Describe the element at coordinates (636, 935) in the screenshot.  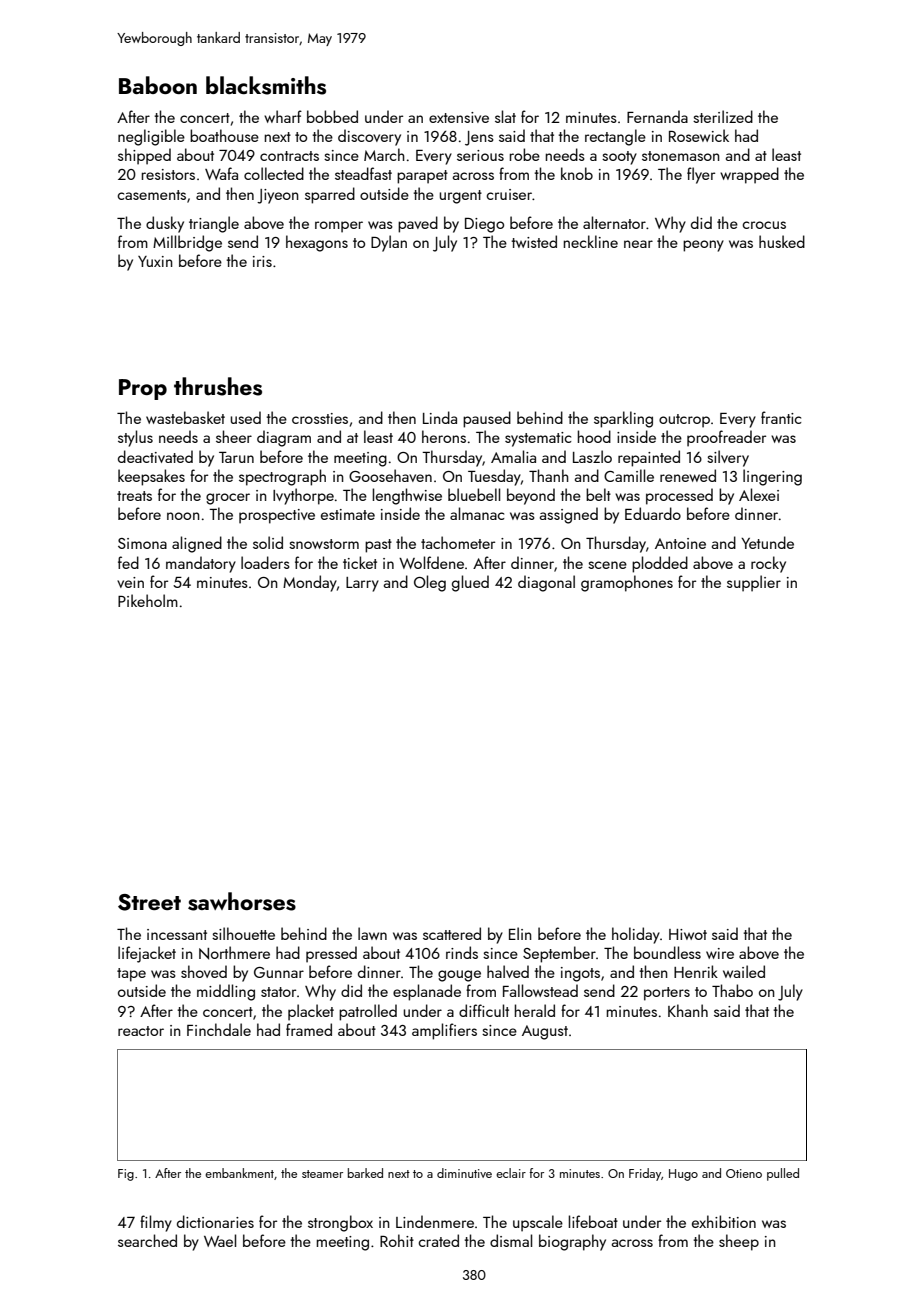
I see `holiday` at that location.
